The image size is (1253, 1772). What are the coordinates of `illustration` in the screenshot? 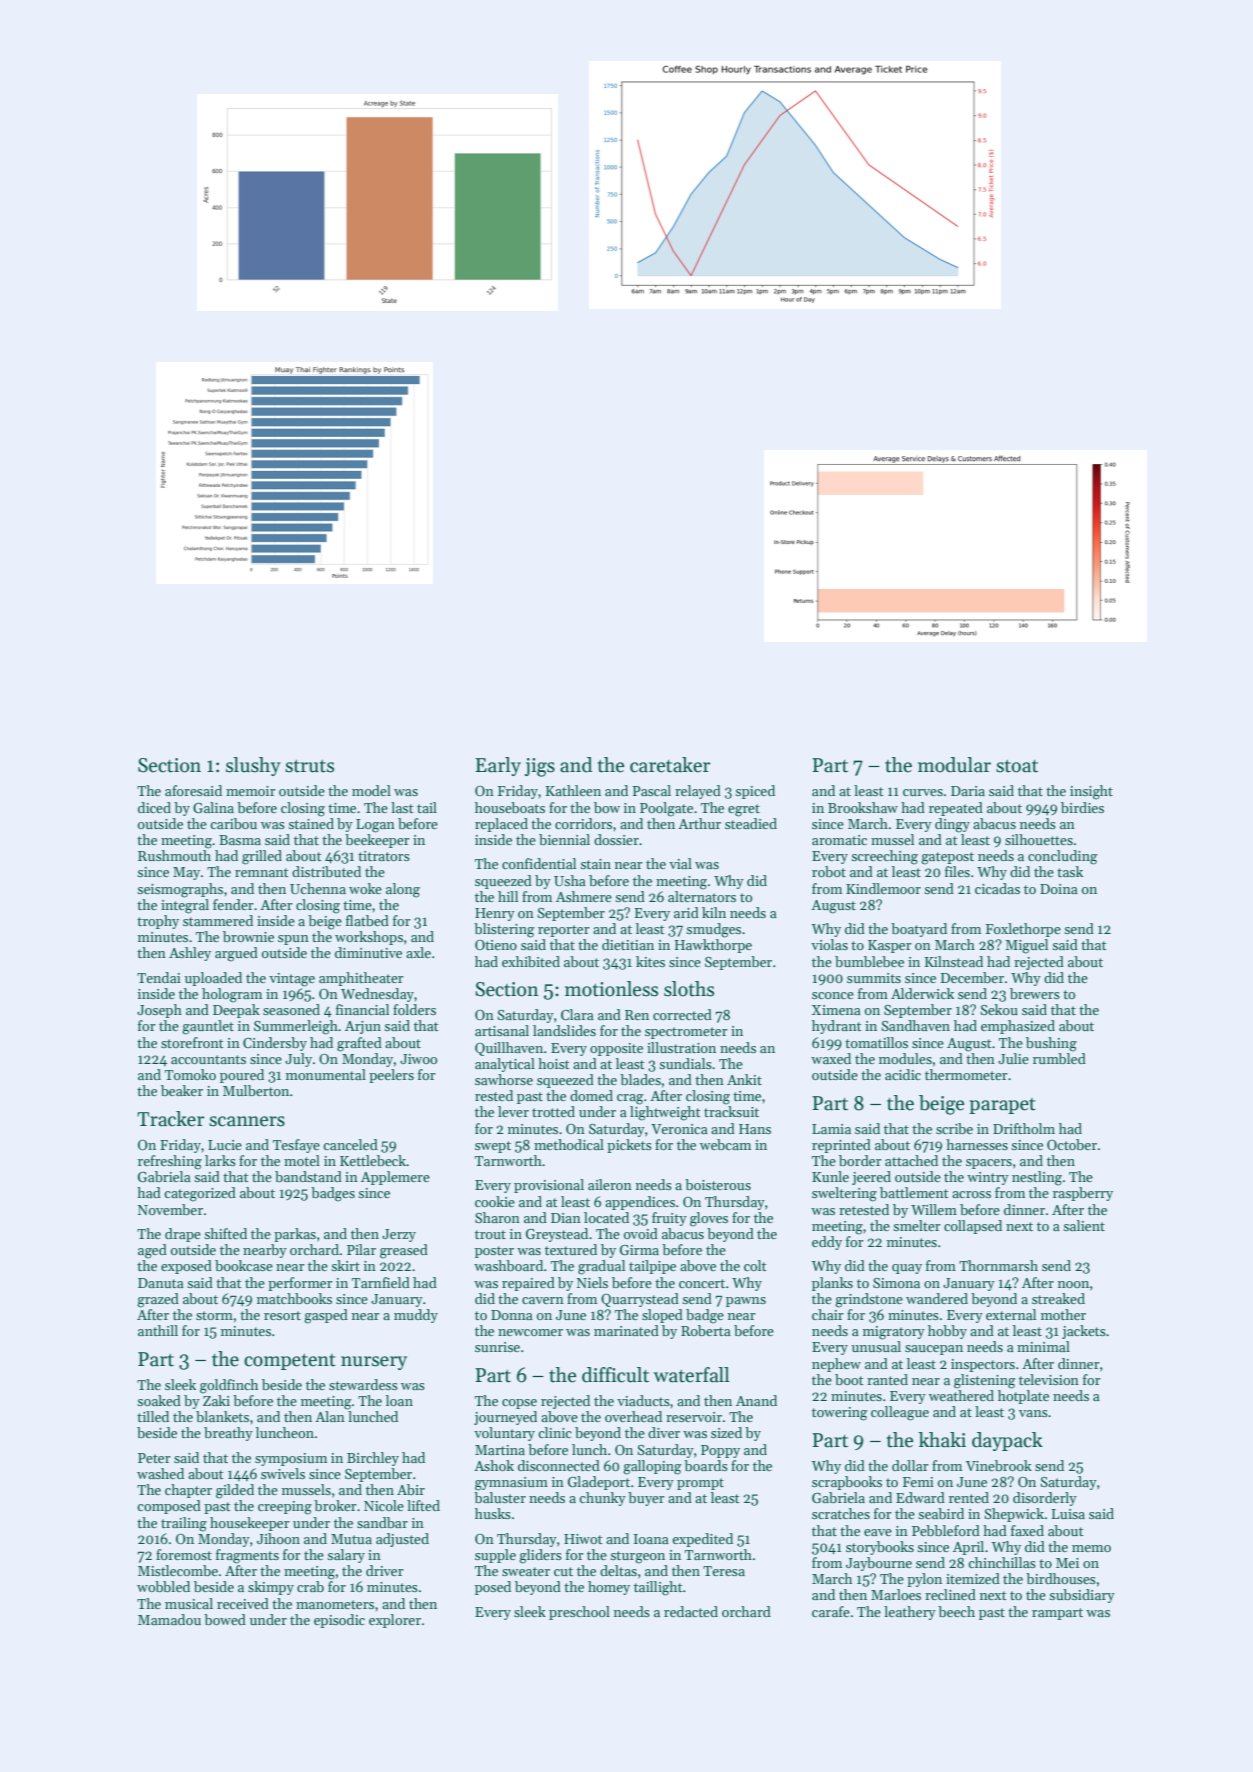 It's located at (681, 1047).
